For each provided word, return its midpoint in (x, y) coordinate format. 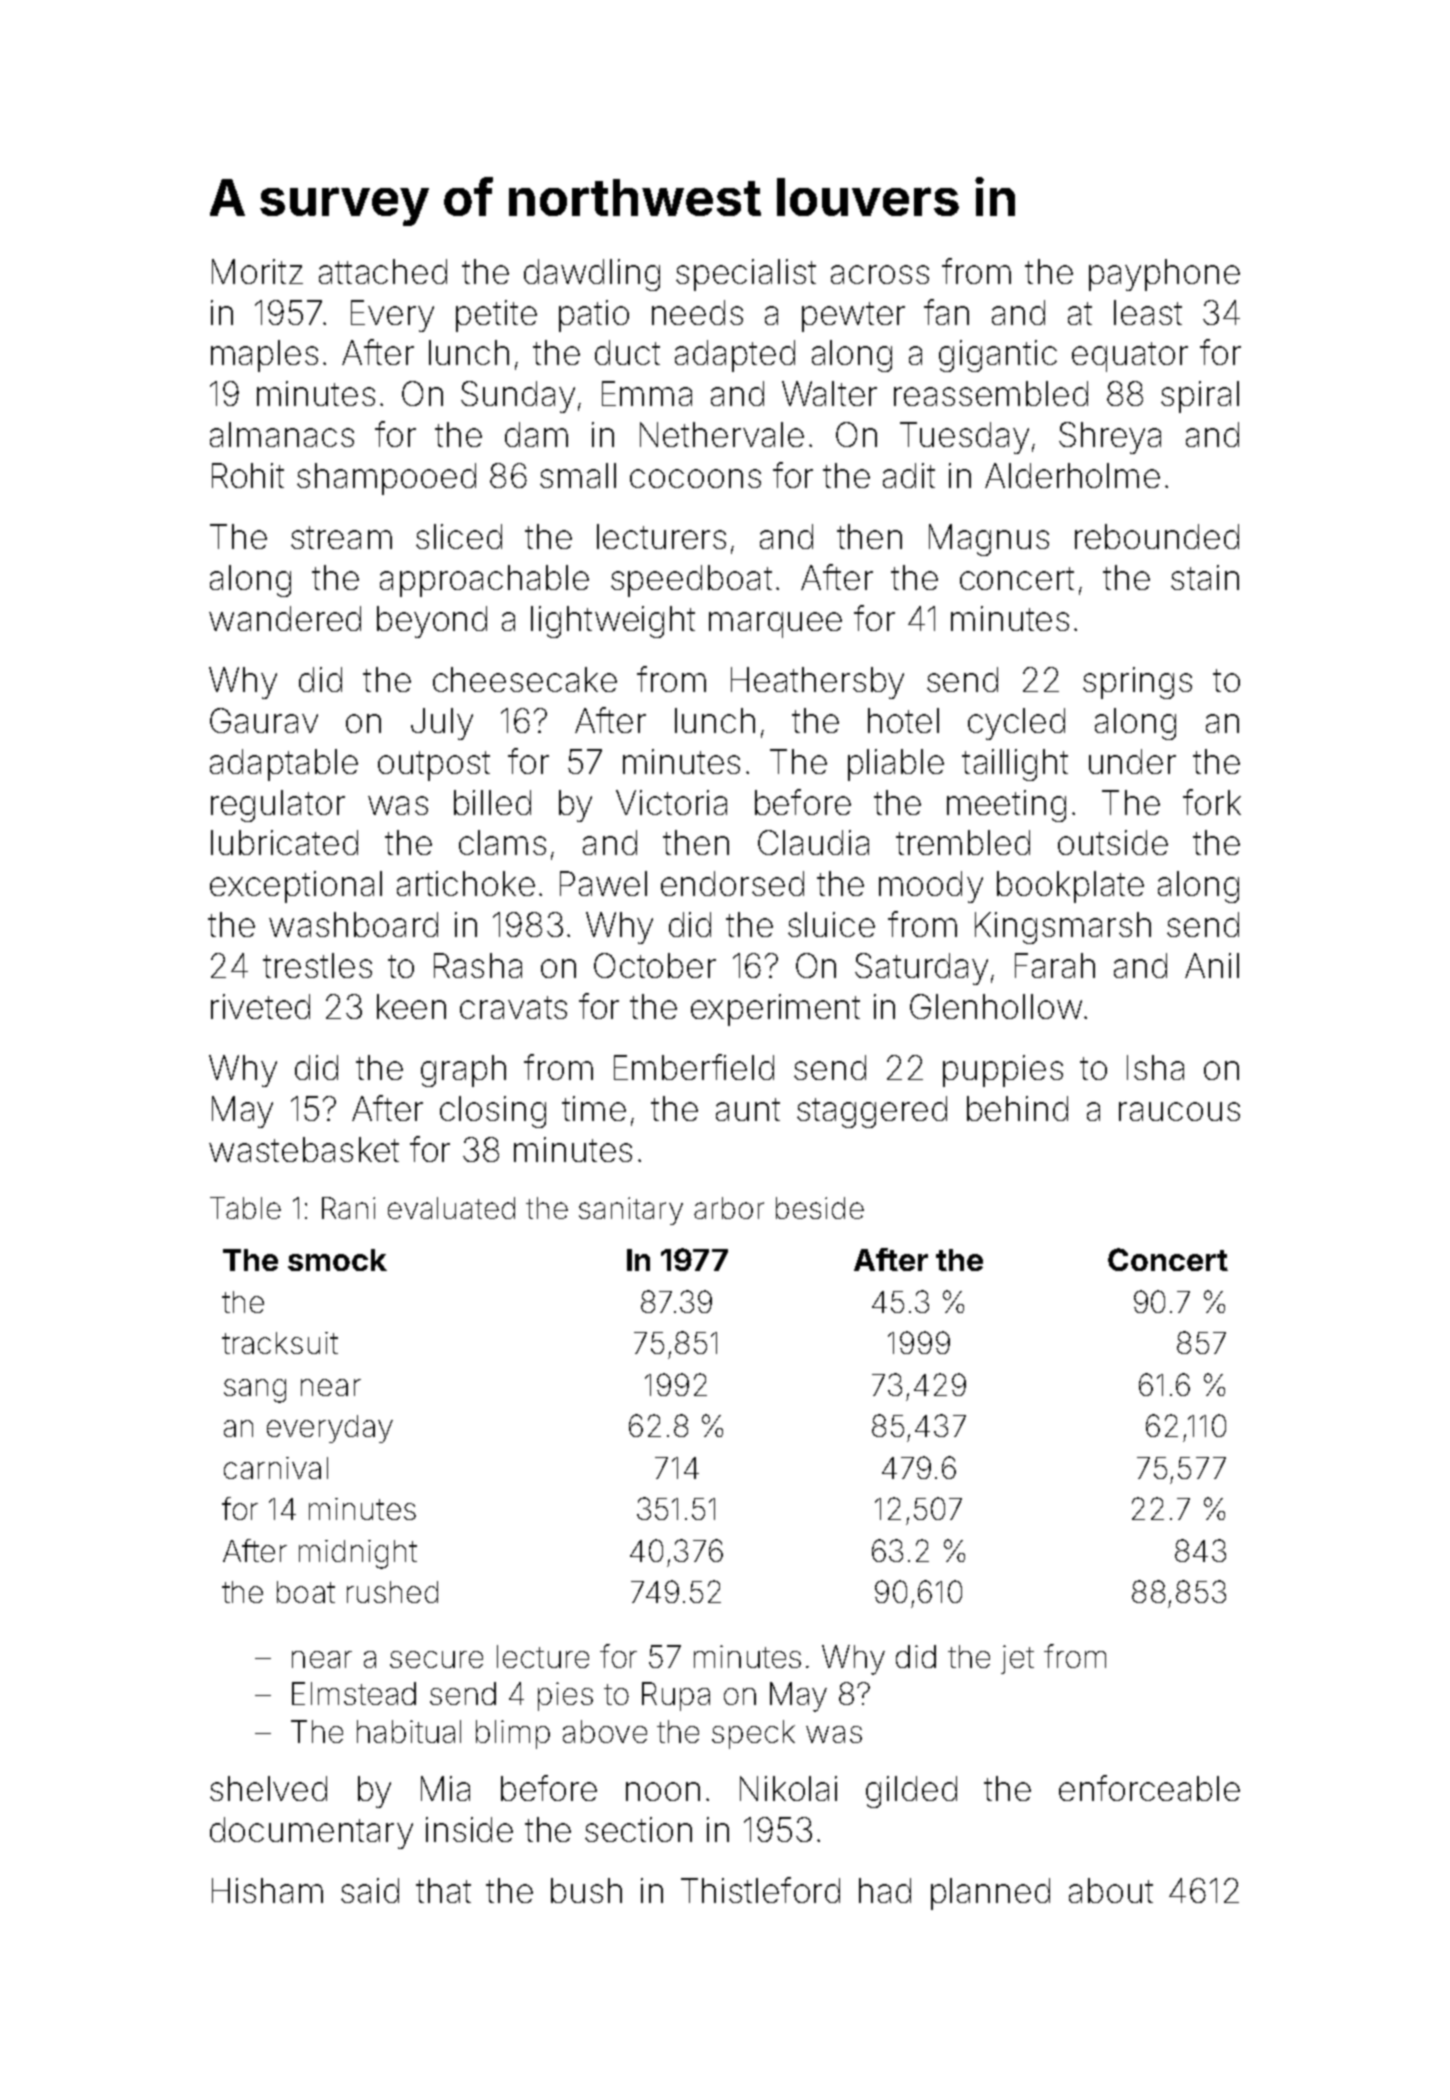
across (880, 274)
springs (1137, 683)
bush (586, 1890)
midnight (358, 1554)
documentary (311, 1833)
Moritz (257, 271)
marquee (775, 625)
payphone (1164, 275)
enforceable (1149, 1788)
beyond (432, 622)
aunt (748, 1109)
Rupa (676, 1696)
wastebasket (304, 1149)
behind (1017, 1108)
